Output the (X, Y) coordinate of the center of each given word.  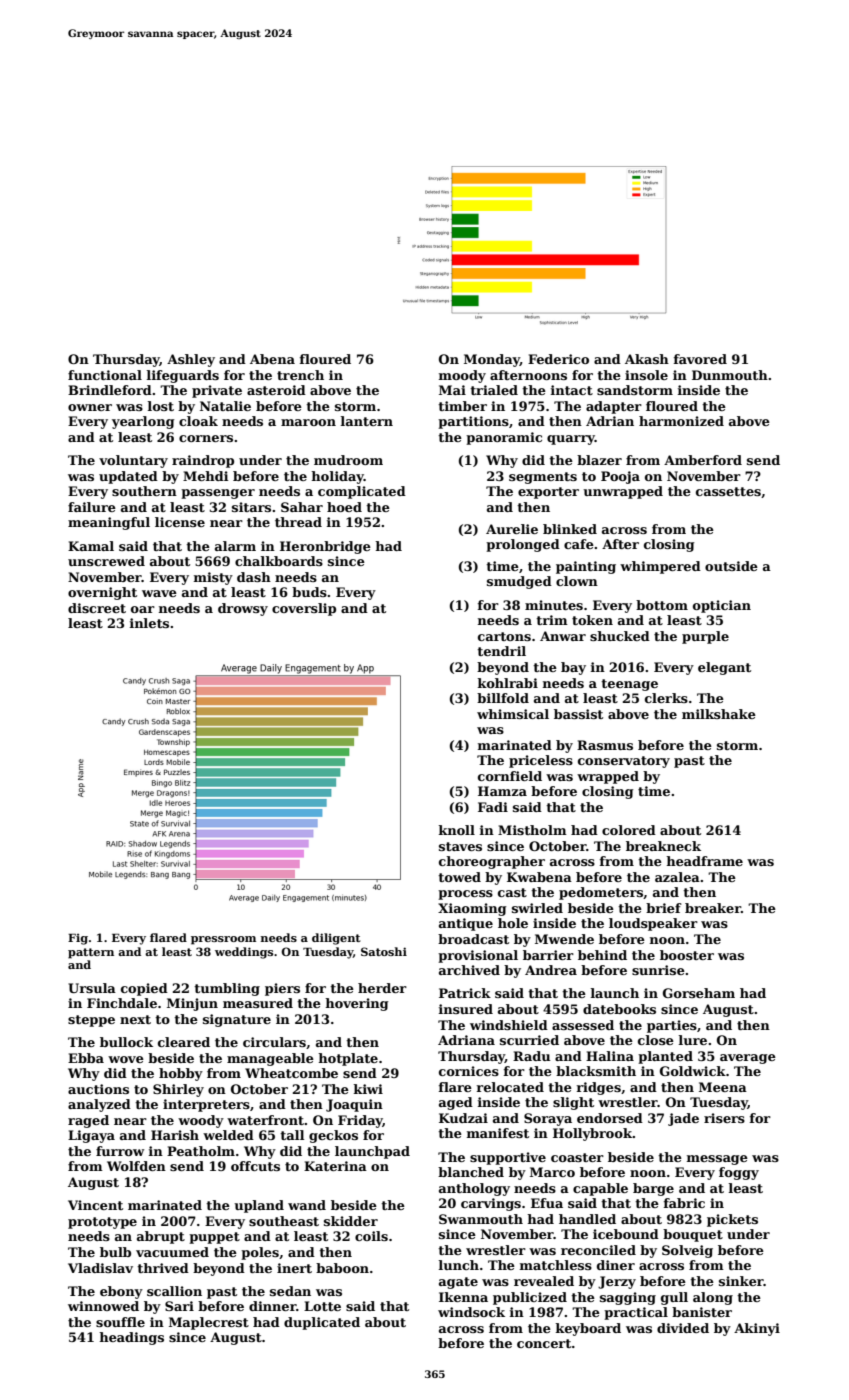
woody (201, 1121)
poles (260, 1253)
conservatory (624, 762)
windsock (471, 1312)
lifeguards (183, 376)
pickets (732, 1220)
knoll (457, 830)
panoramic (504, 438)
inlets (149, 623)
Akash (647, 359)
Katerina (335, 1166)
